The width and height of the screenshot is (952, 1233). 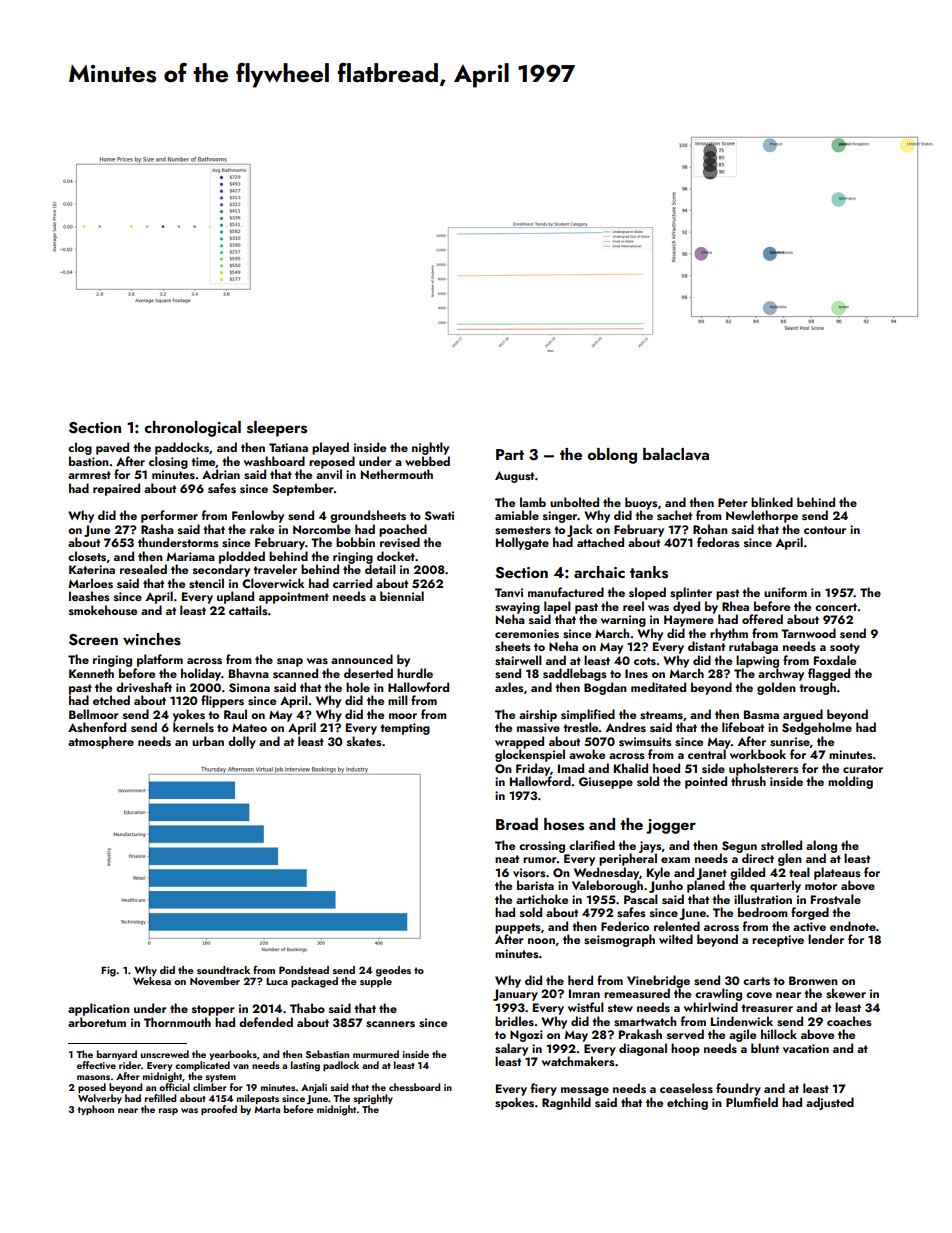 What do you see at coordinates (518, 928) in the screenshot?
I see `puppets` at bounding box center [518, 928].
